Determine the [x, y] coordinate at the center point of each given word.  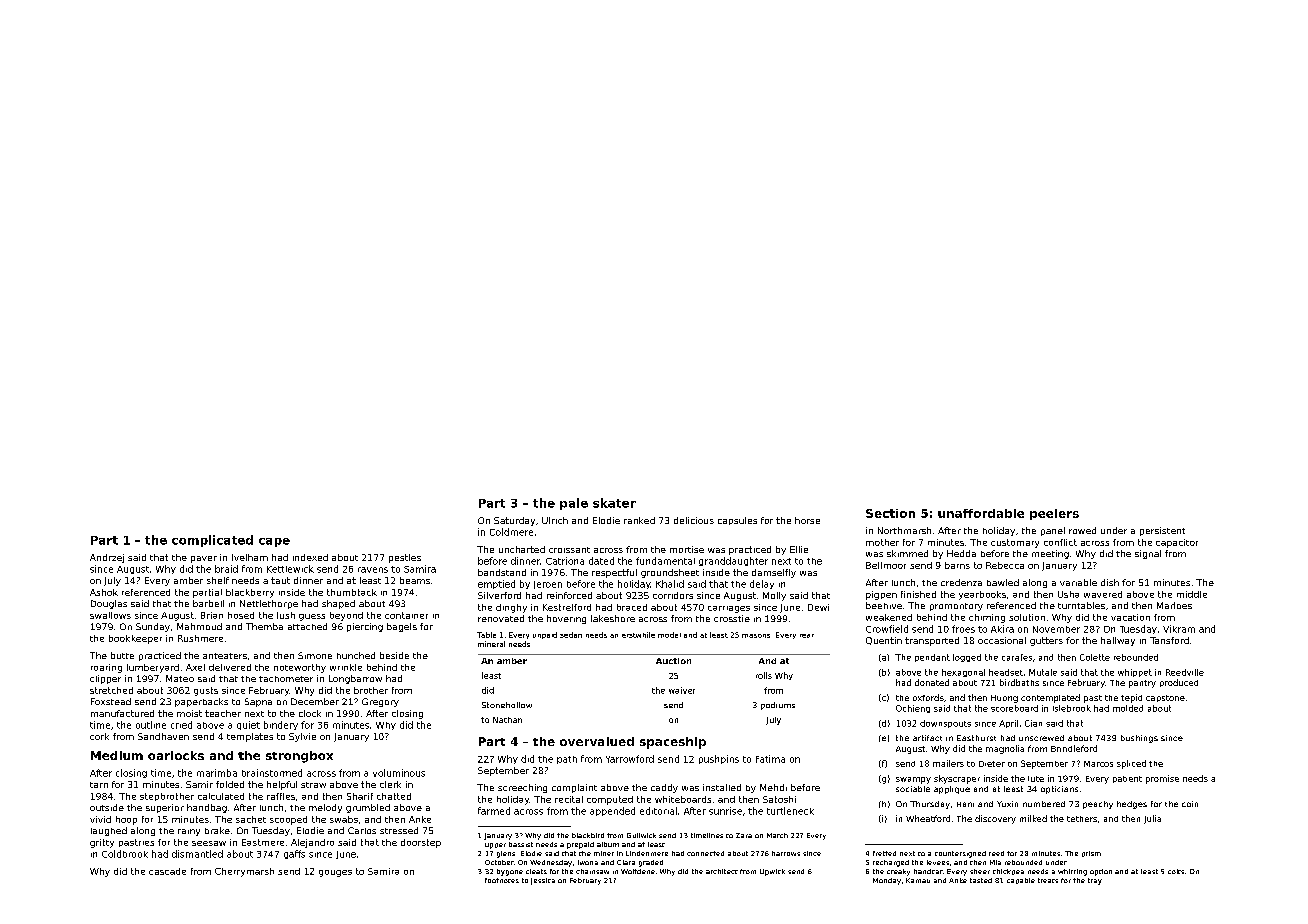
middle [1192, 594]
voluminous [399, 773]
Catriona [565, 561]
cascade [167, 871]
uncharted [522, 549]
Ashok [104, 592]
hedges [1132, 805]
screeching [522, 788]
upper [495, 846]
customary [1015, 543]
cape [274, 542]
